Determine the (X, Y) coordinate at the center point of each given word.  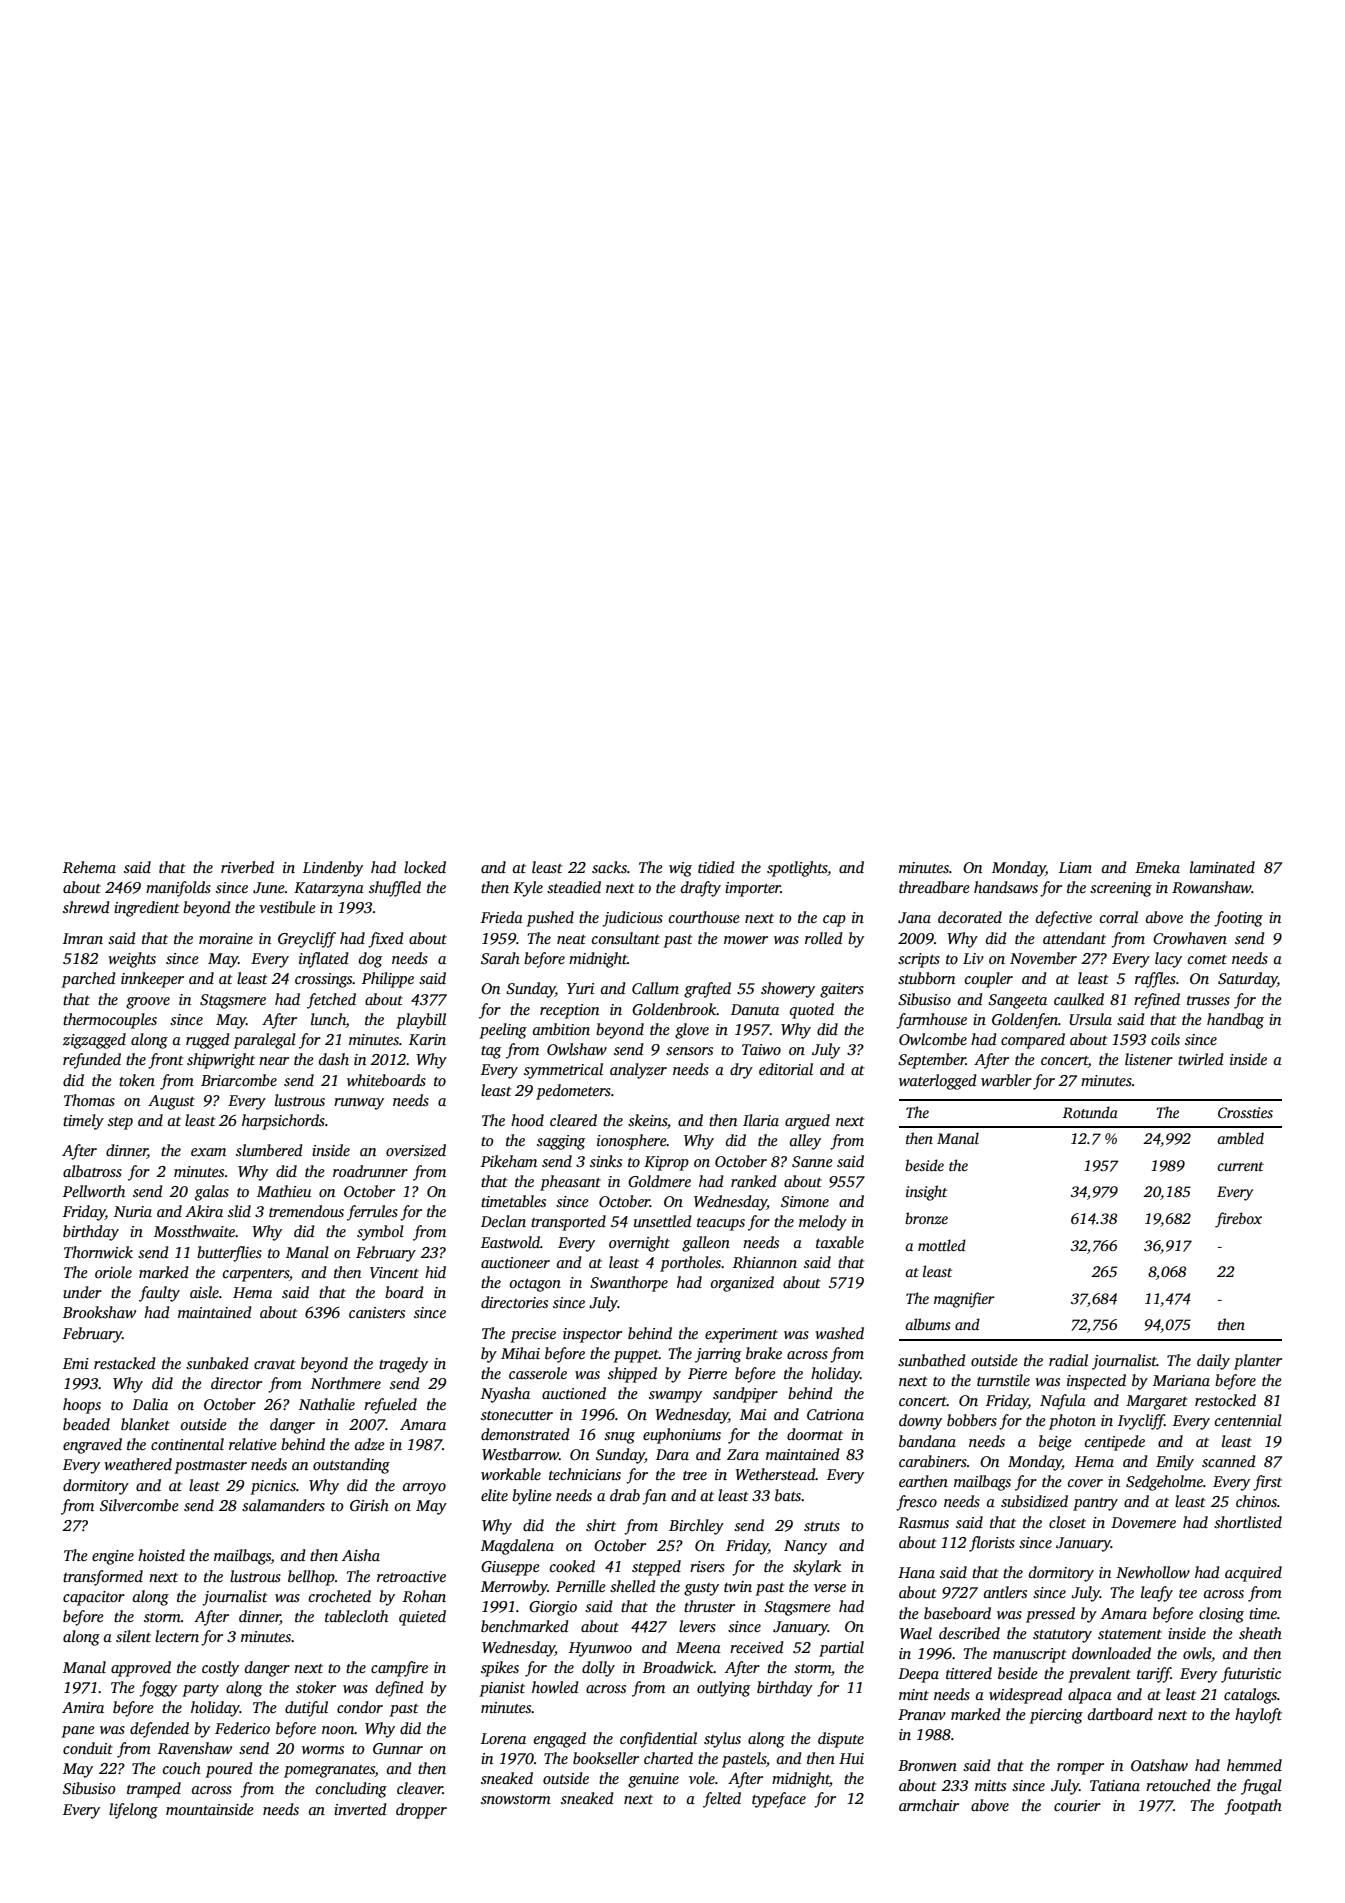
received (757, 1647)
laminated (1222, 867)
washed (839, 1333)
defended (159, 1730)
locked (425, 867)
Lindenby (333, 869)
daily (1213, 1362)
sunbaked (217, 1363)
